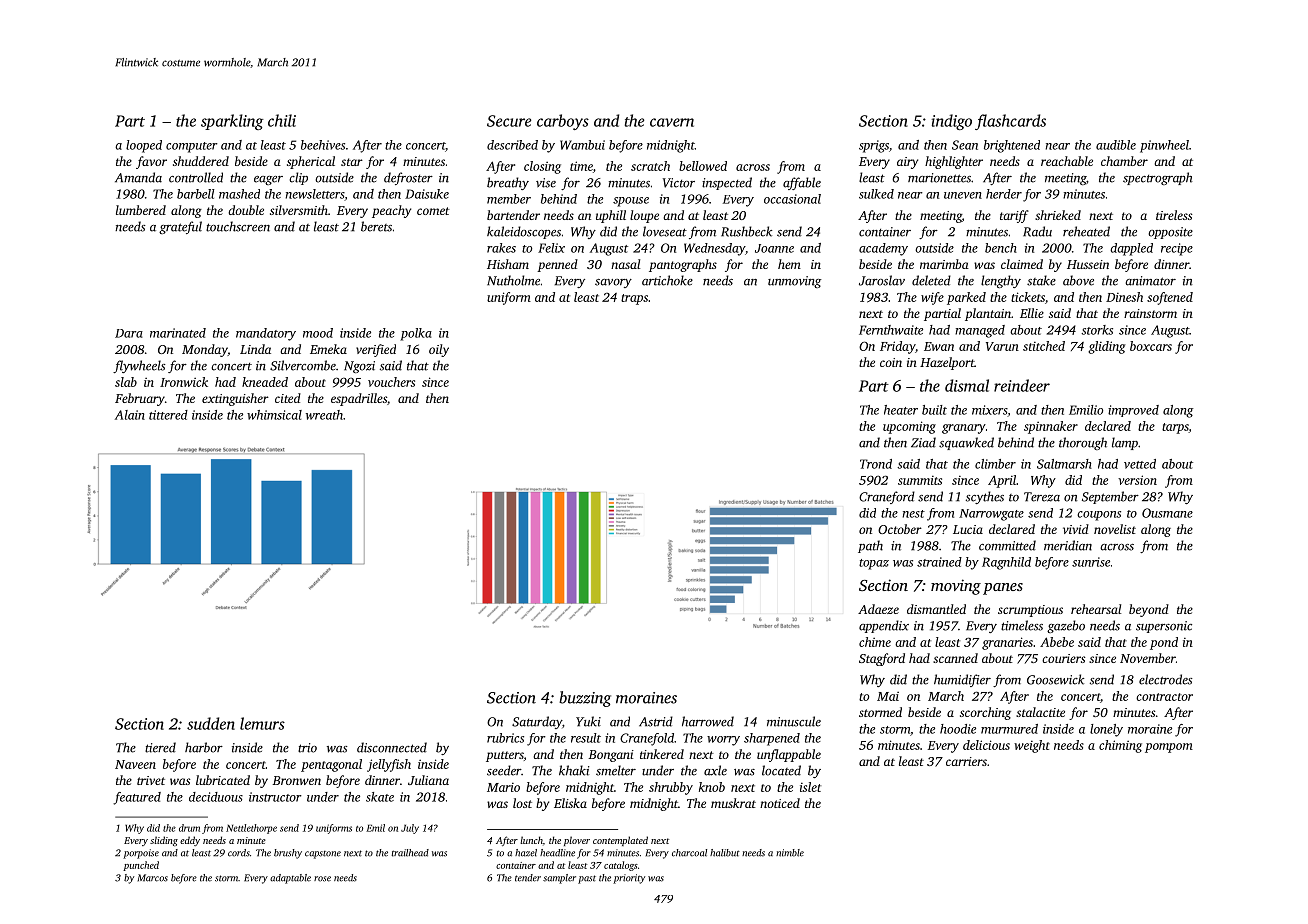 Image resolution: width=1308 pixels, height=924 pixels. I want to click on pinwheel, so click(1164, 146).
